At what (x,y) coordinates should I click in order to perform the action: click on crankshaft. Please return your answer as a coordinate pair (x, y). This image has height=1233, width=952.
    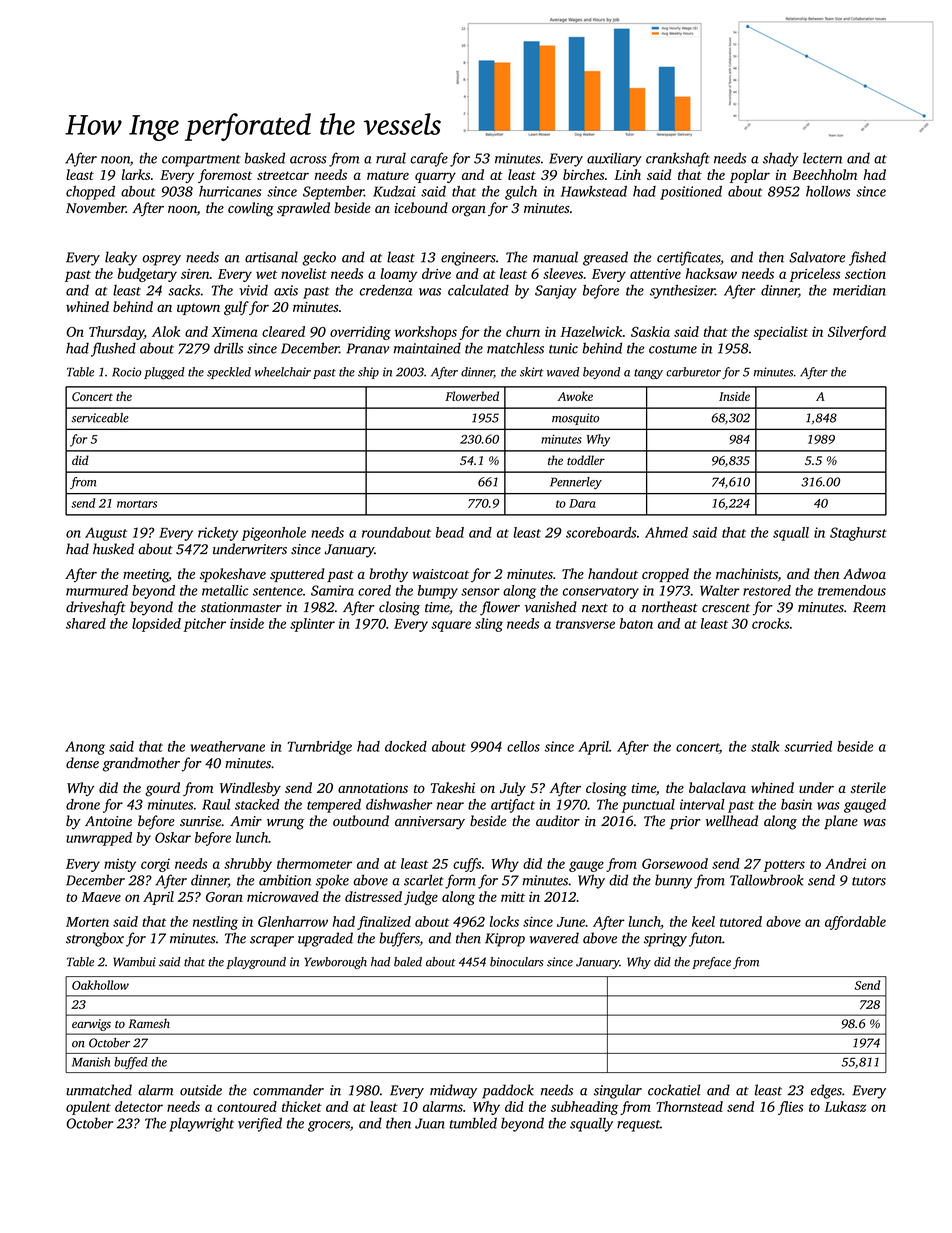
    Looking at the image, I should click on (678, 159).
